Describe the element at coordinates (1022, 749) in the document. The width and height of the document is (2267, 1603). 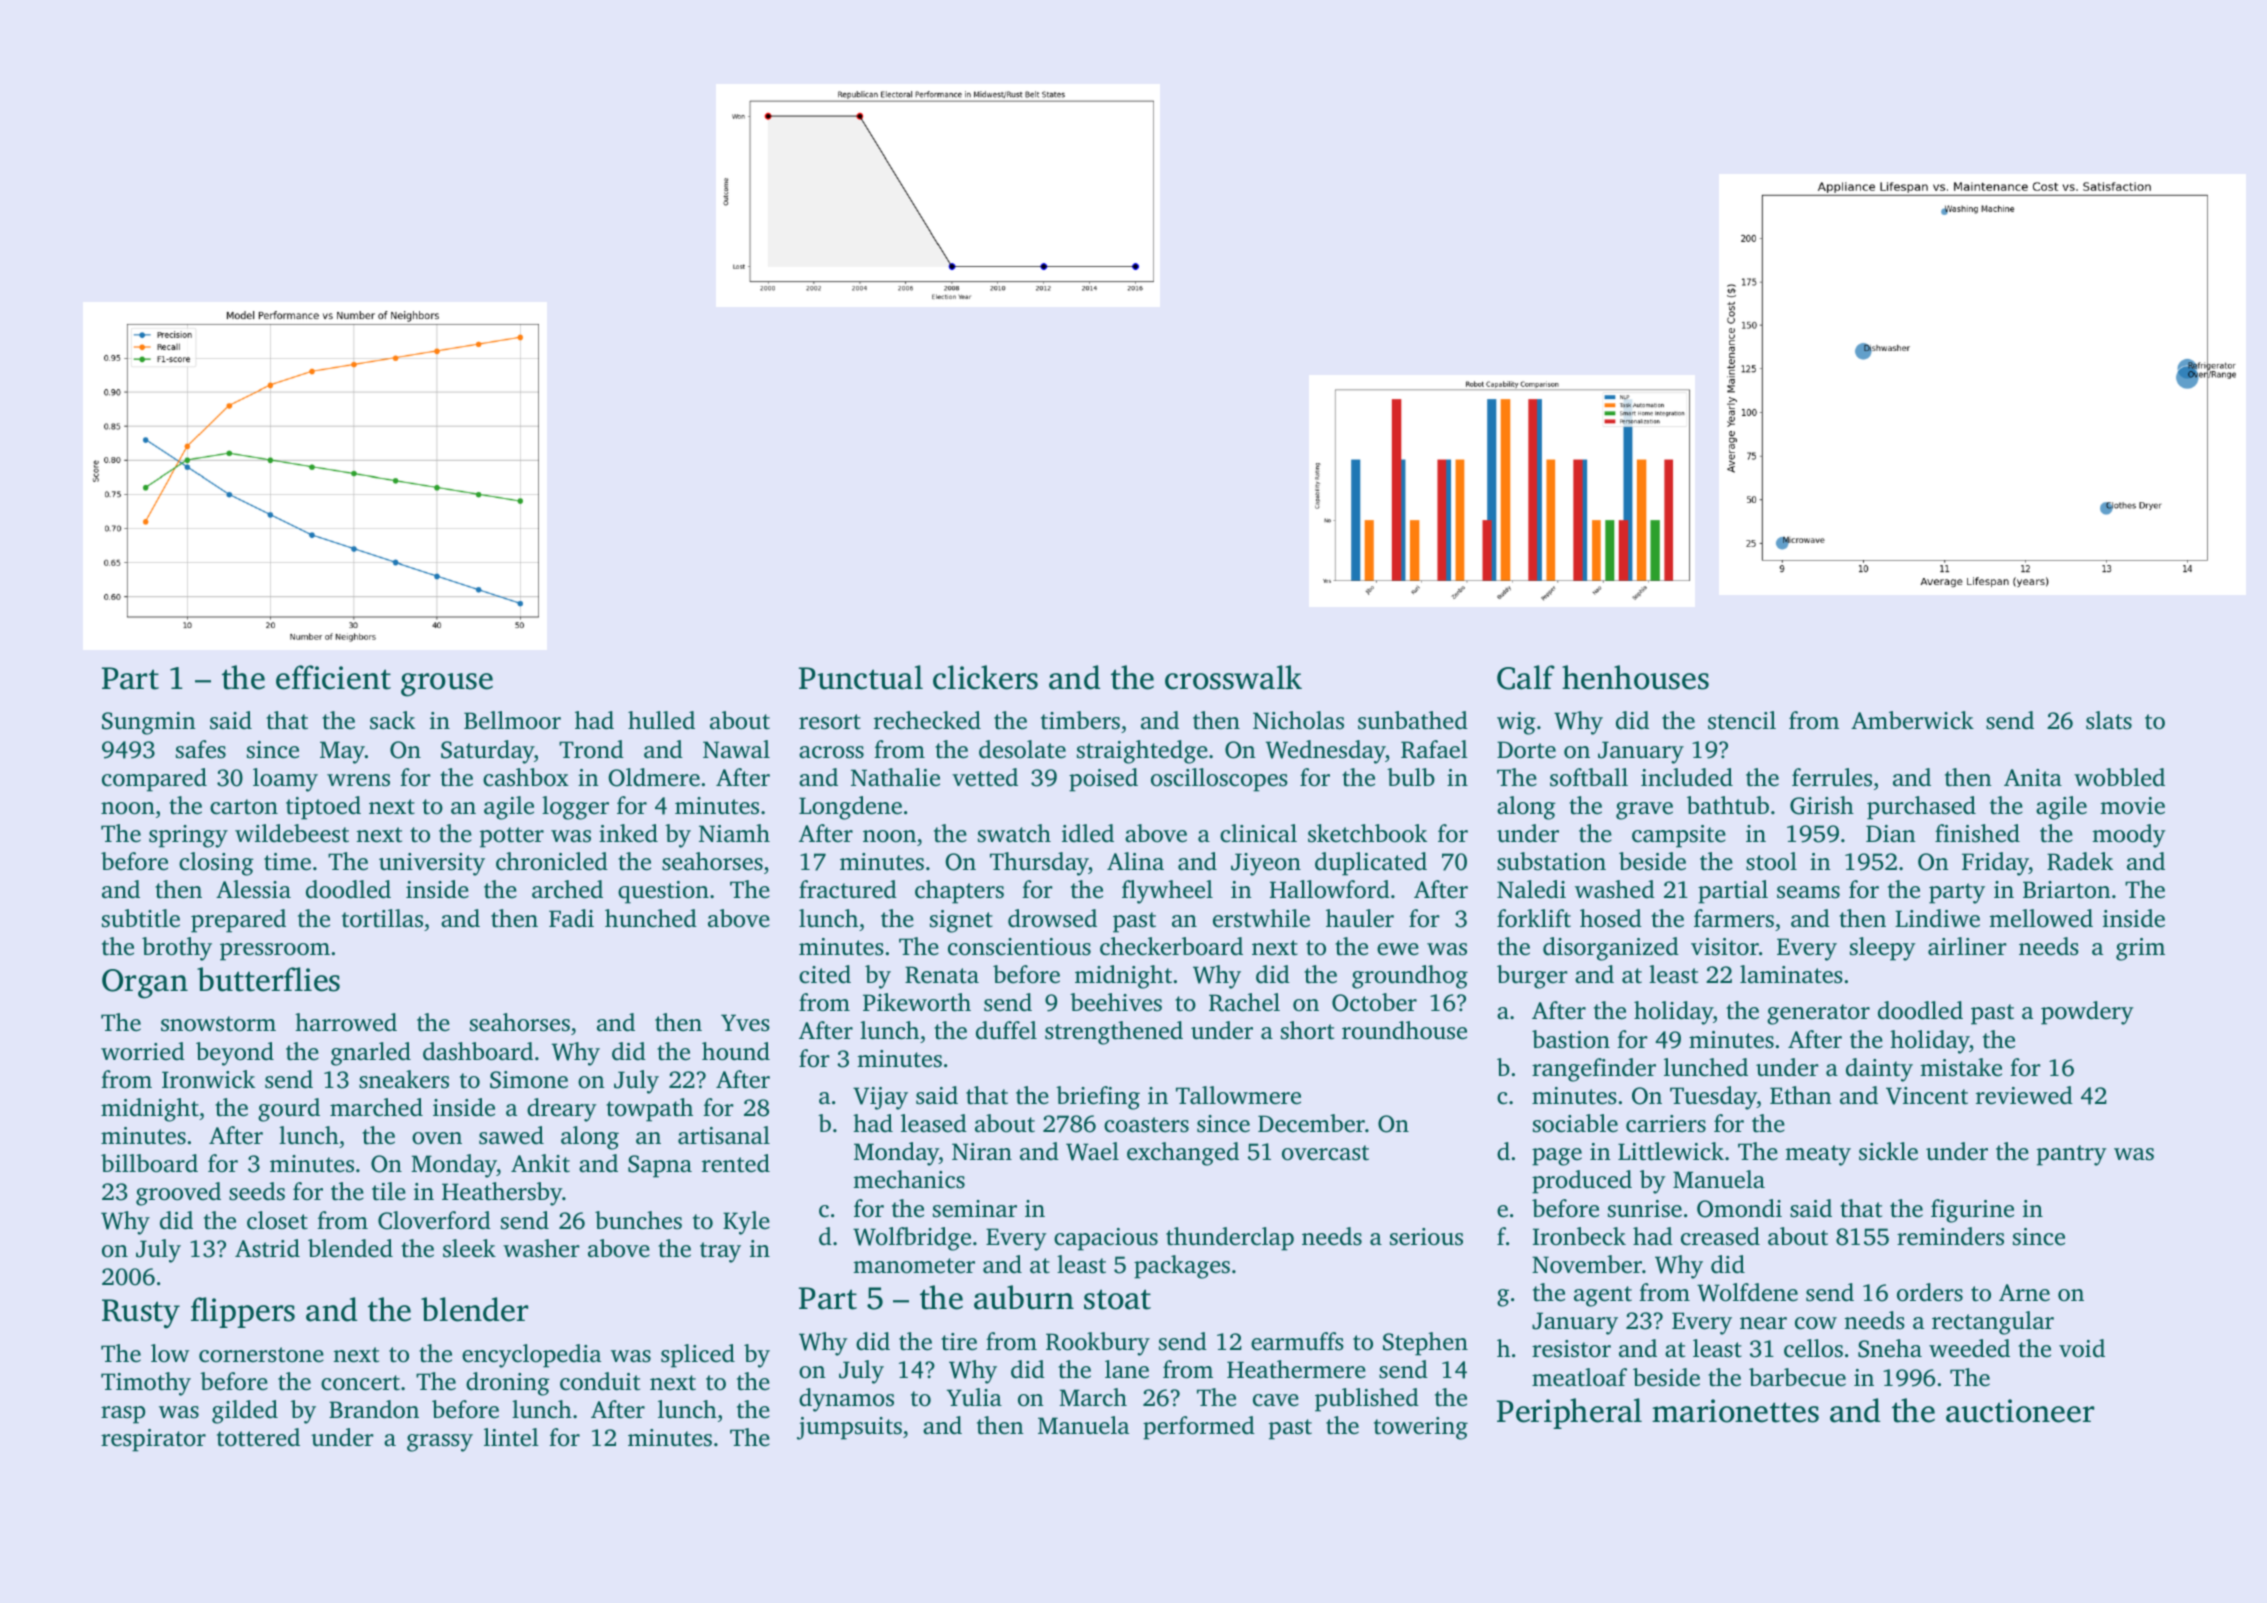
I see `desolate` at that location.
